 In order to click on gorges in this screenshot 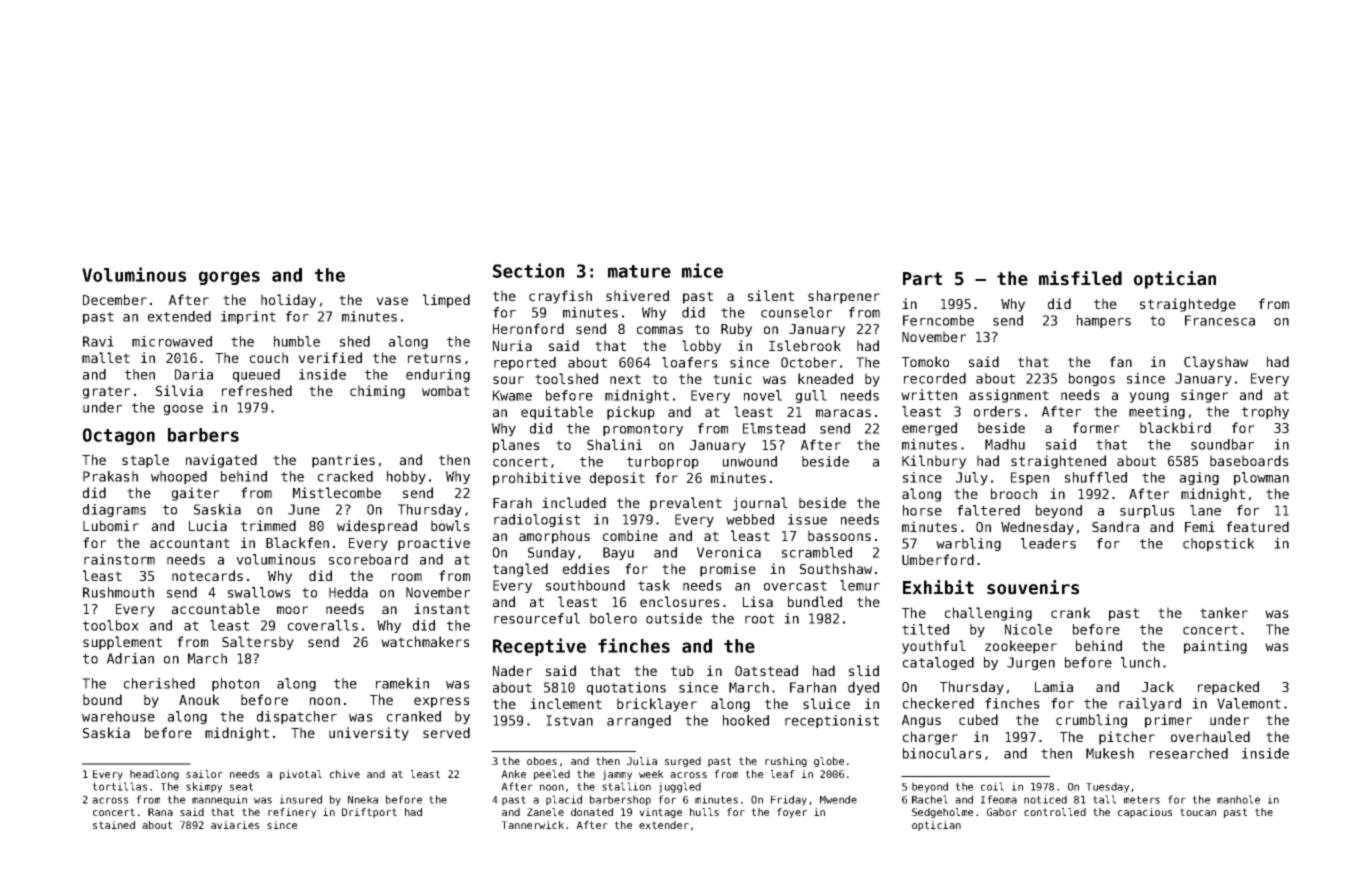, I will do `click(229, 278)`.
